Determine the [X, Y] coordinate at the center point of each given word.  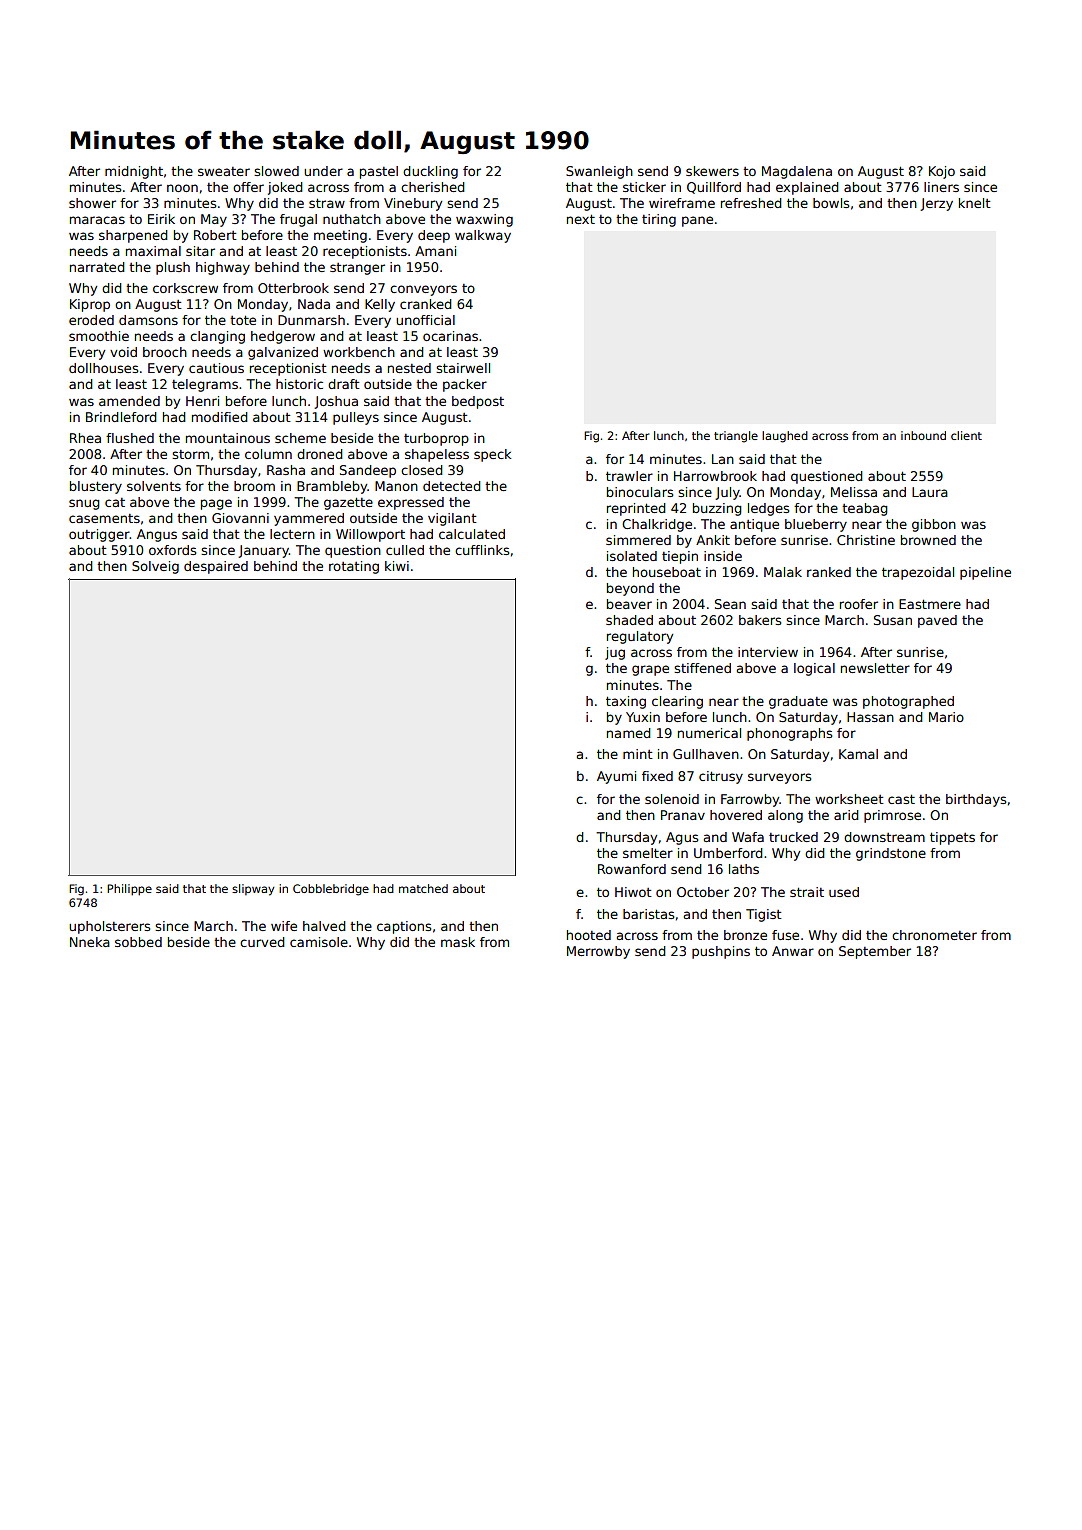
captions [404, 927]
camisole [319, 942]
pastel [379, 172]
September [875, 952]
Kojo [942, 172]
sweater [224, 171]
